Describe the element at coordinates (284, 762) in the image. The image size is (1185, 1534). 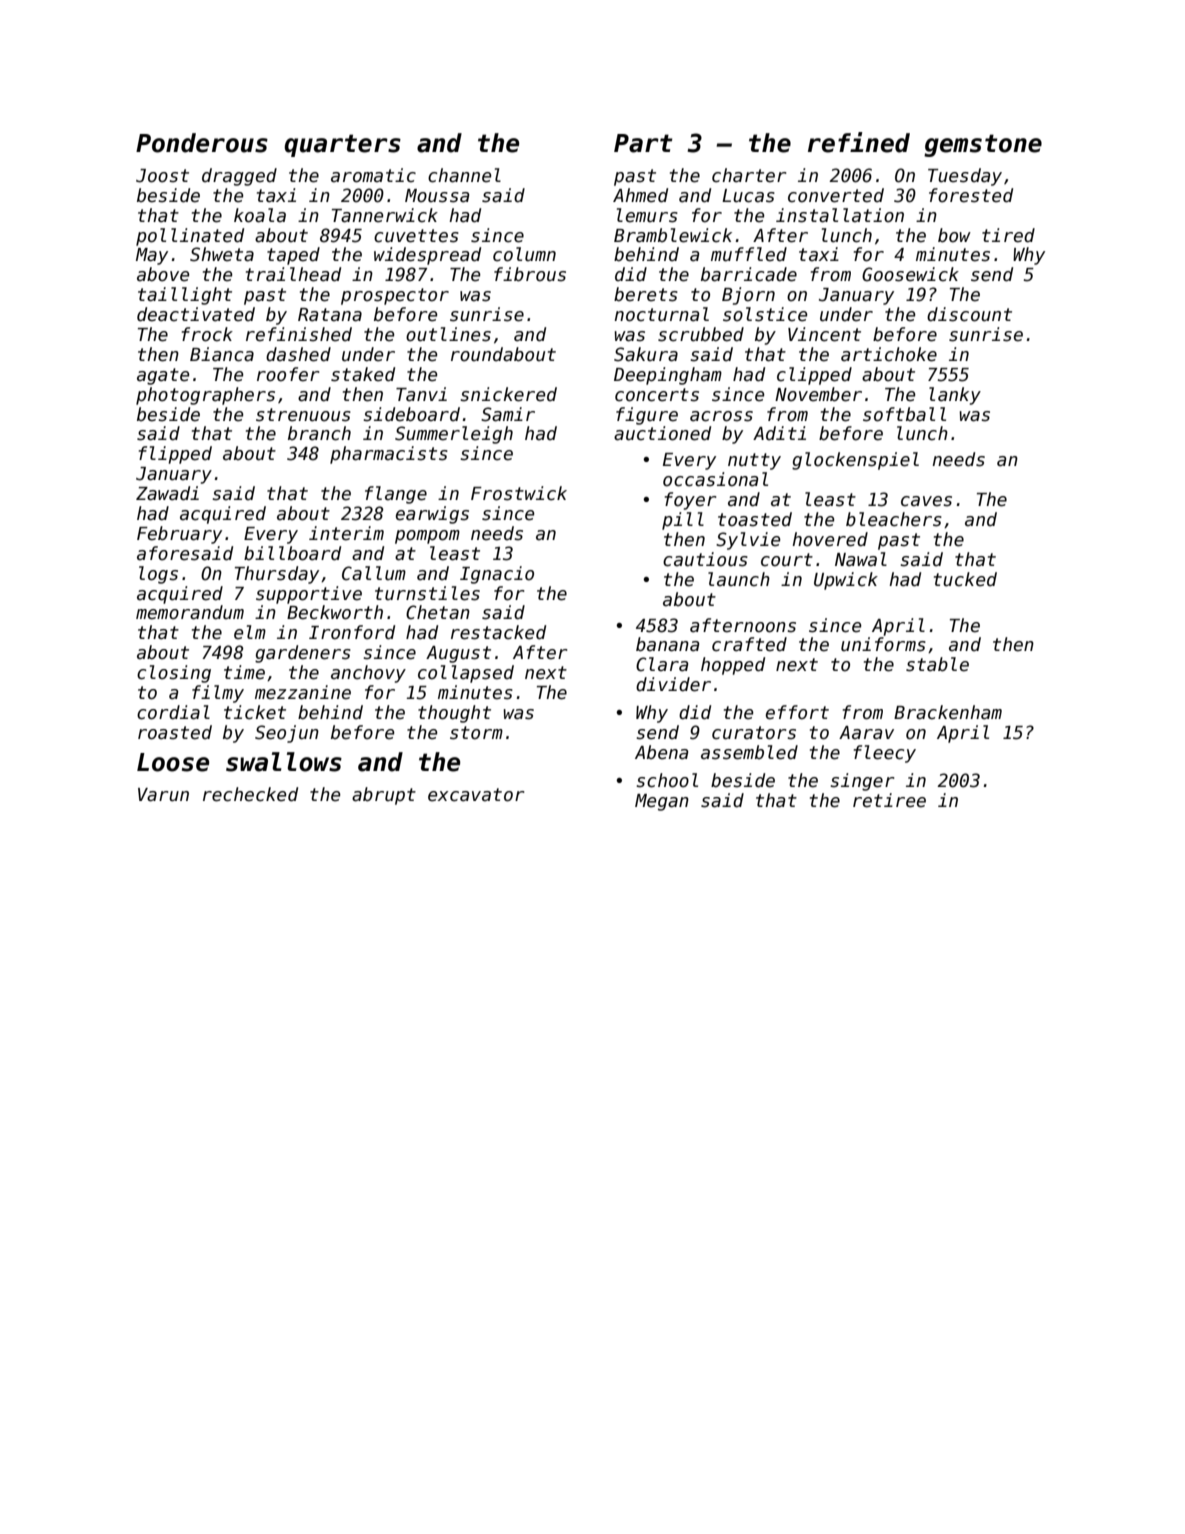
I see `swallows` at that location.
